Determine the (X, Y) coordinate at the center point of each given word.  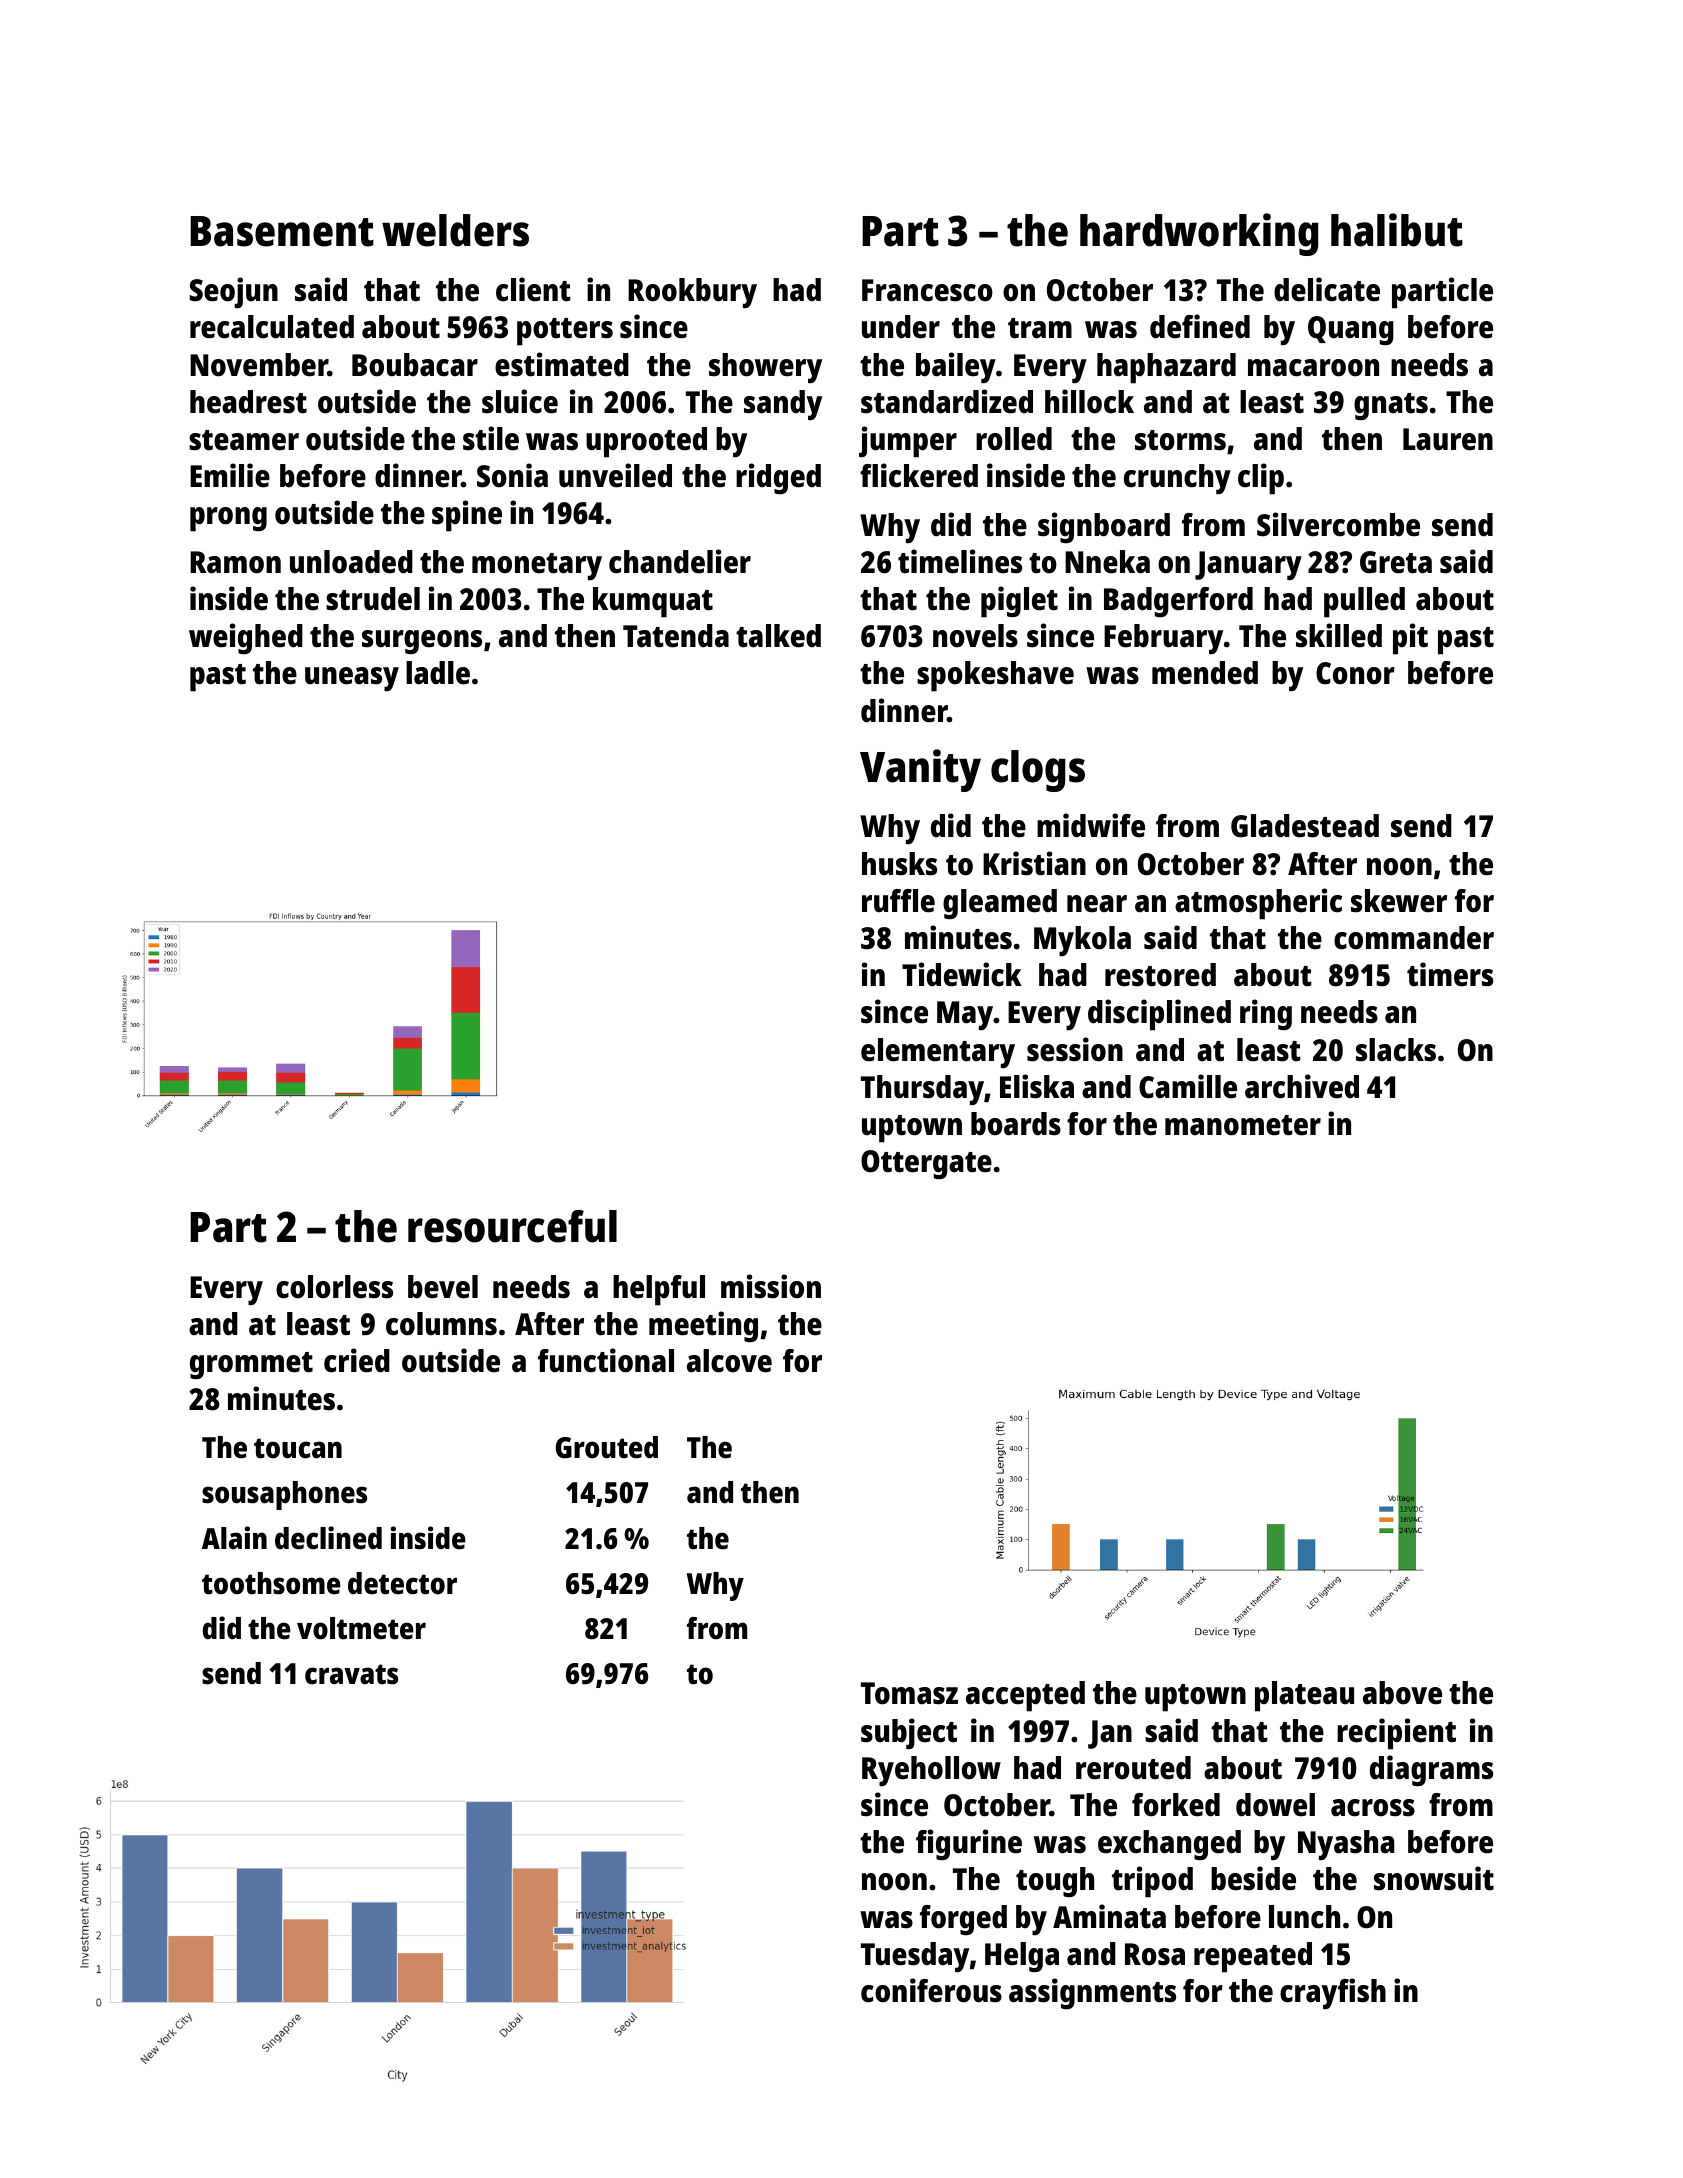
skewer (1399, 901)
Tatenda (676, 636)
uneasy (352, 679)
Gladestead (1305, 826)
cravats (351, 1674)
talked (778, 636)
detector (402, 1583)
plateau (1304, 1696)
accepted (1025, 1696)
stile (491, 438)
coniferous (931, 1990)
